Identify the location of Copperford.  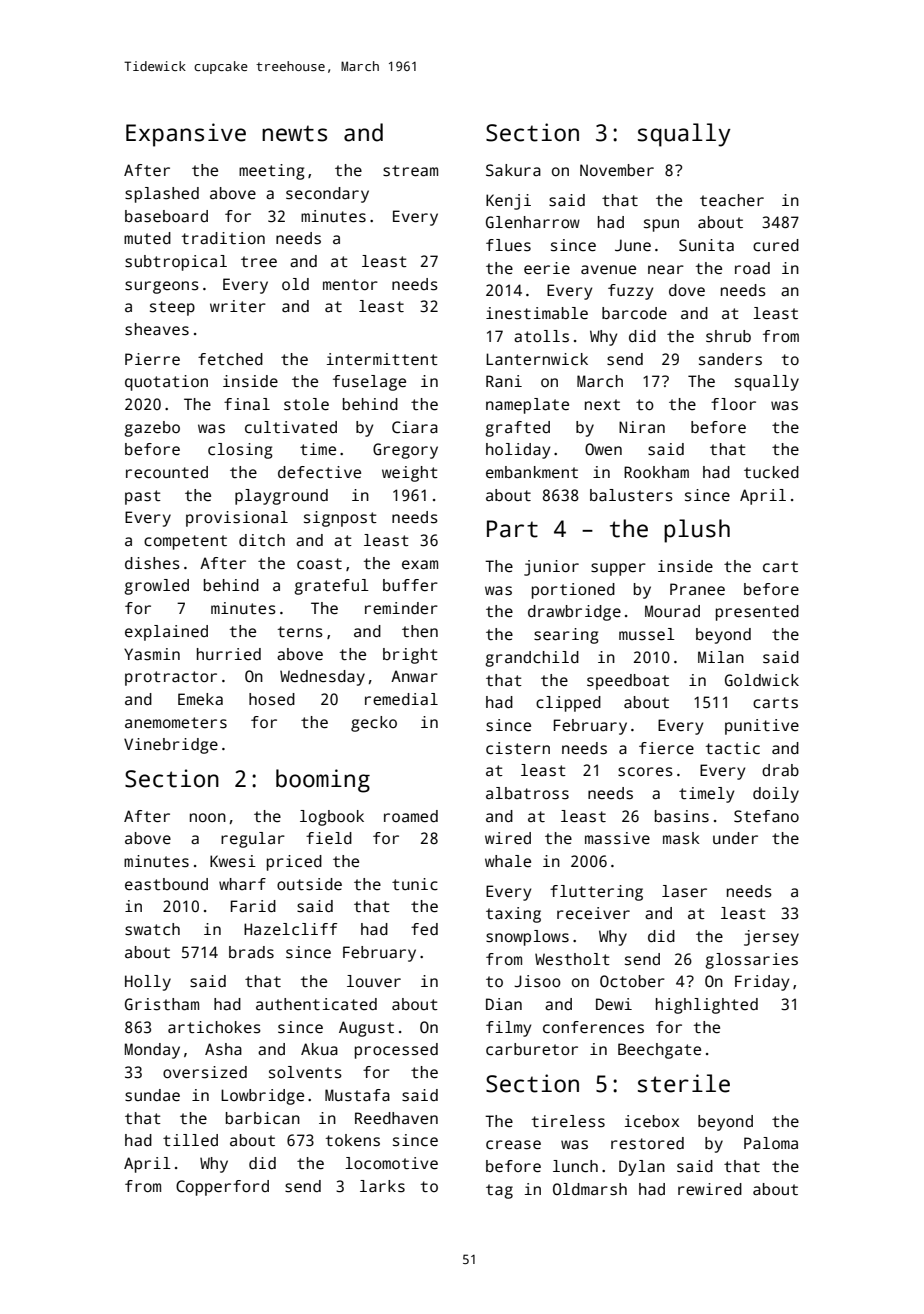
(222, 1188).
